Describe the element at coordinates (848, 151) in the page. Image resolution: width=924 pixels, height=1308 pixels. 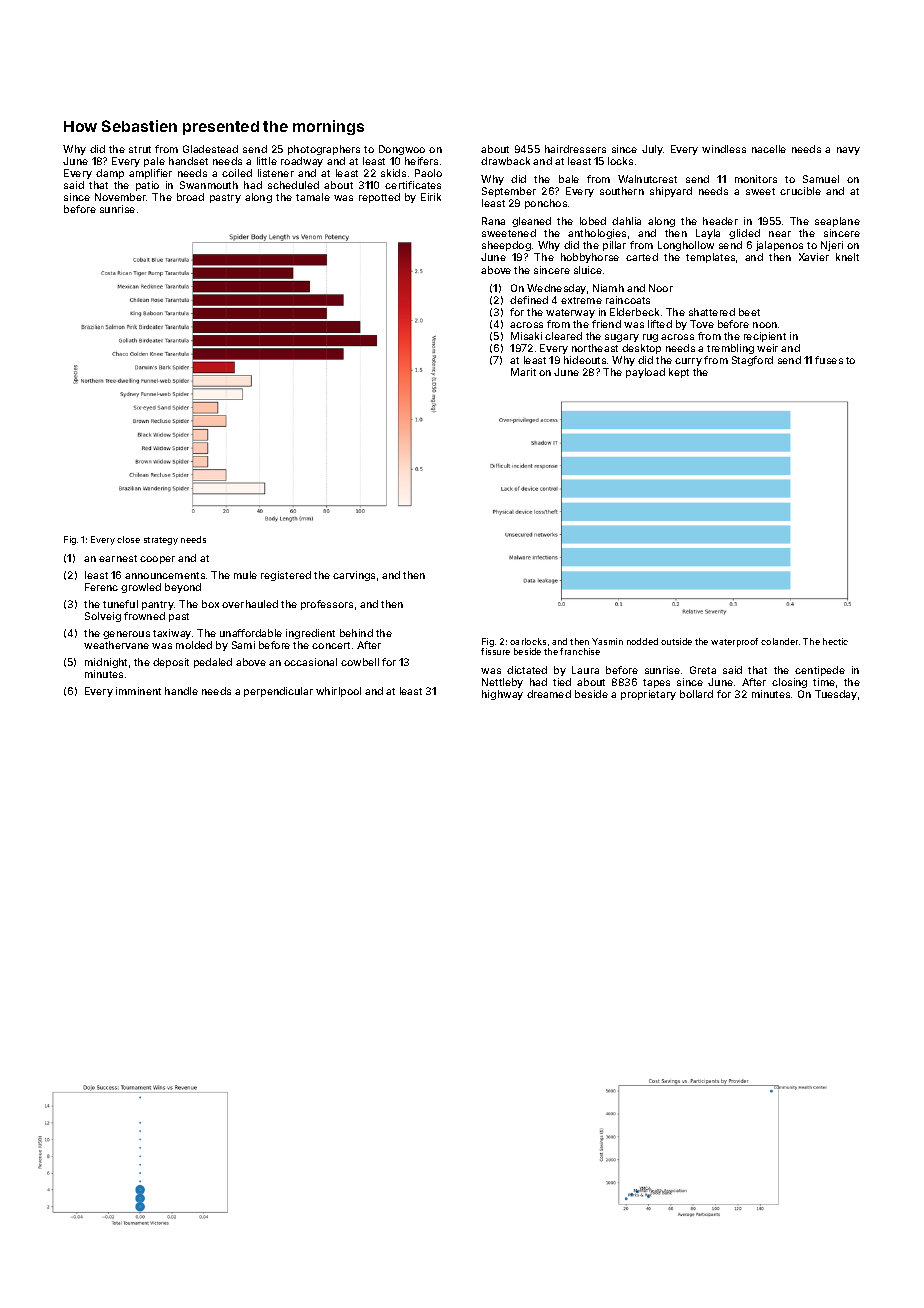
I see `navy` at that location.
